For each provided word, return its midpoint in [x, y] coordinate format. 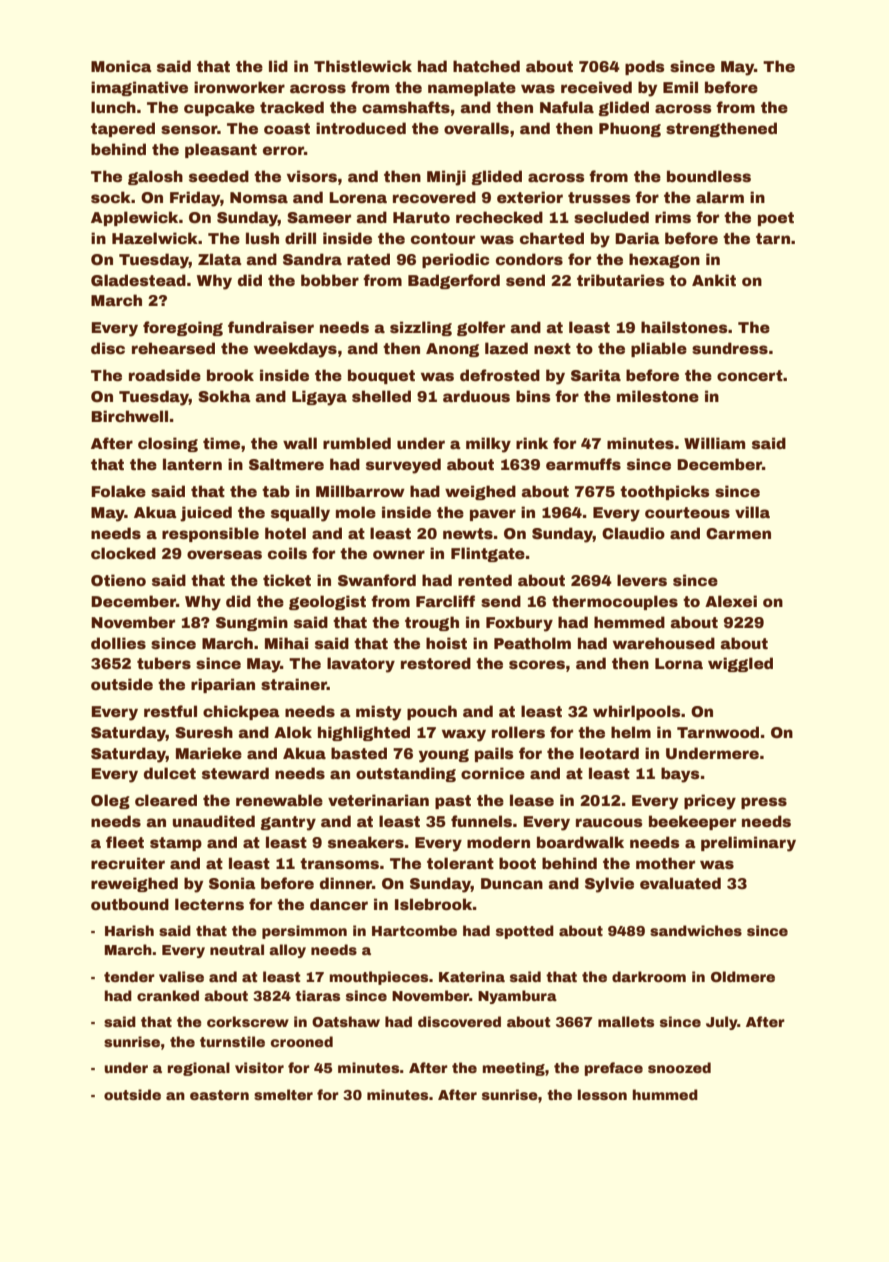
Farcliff [445, 601]
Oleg [110, 801]
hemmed [629, 622]
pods [645, 67]
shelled [381, 396]
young [444, 756]
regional [199, 1069]
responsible [210, 534]
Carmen [738, 533]
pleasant [221, 150]
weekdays [295, 350]
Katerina [472, 976]
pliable [659, 349]
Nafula [567, 107]
